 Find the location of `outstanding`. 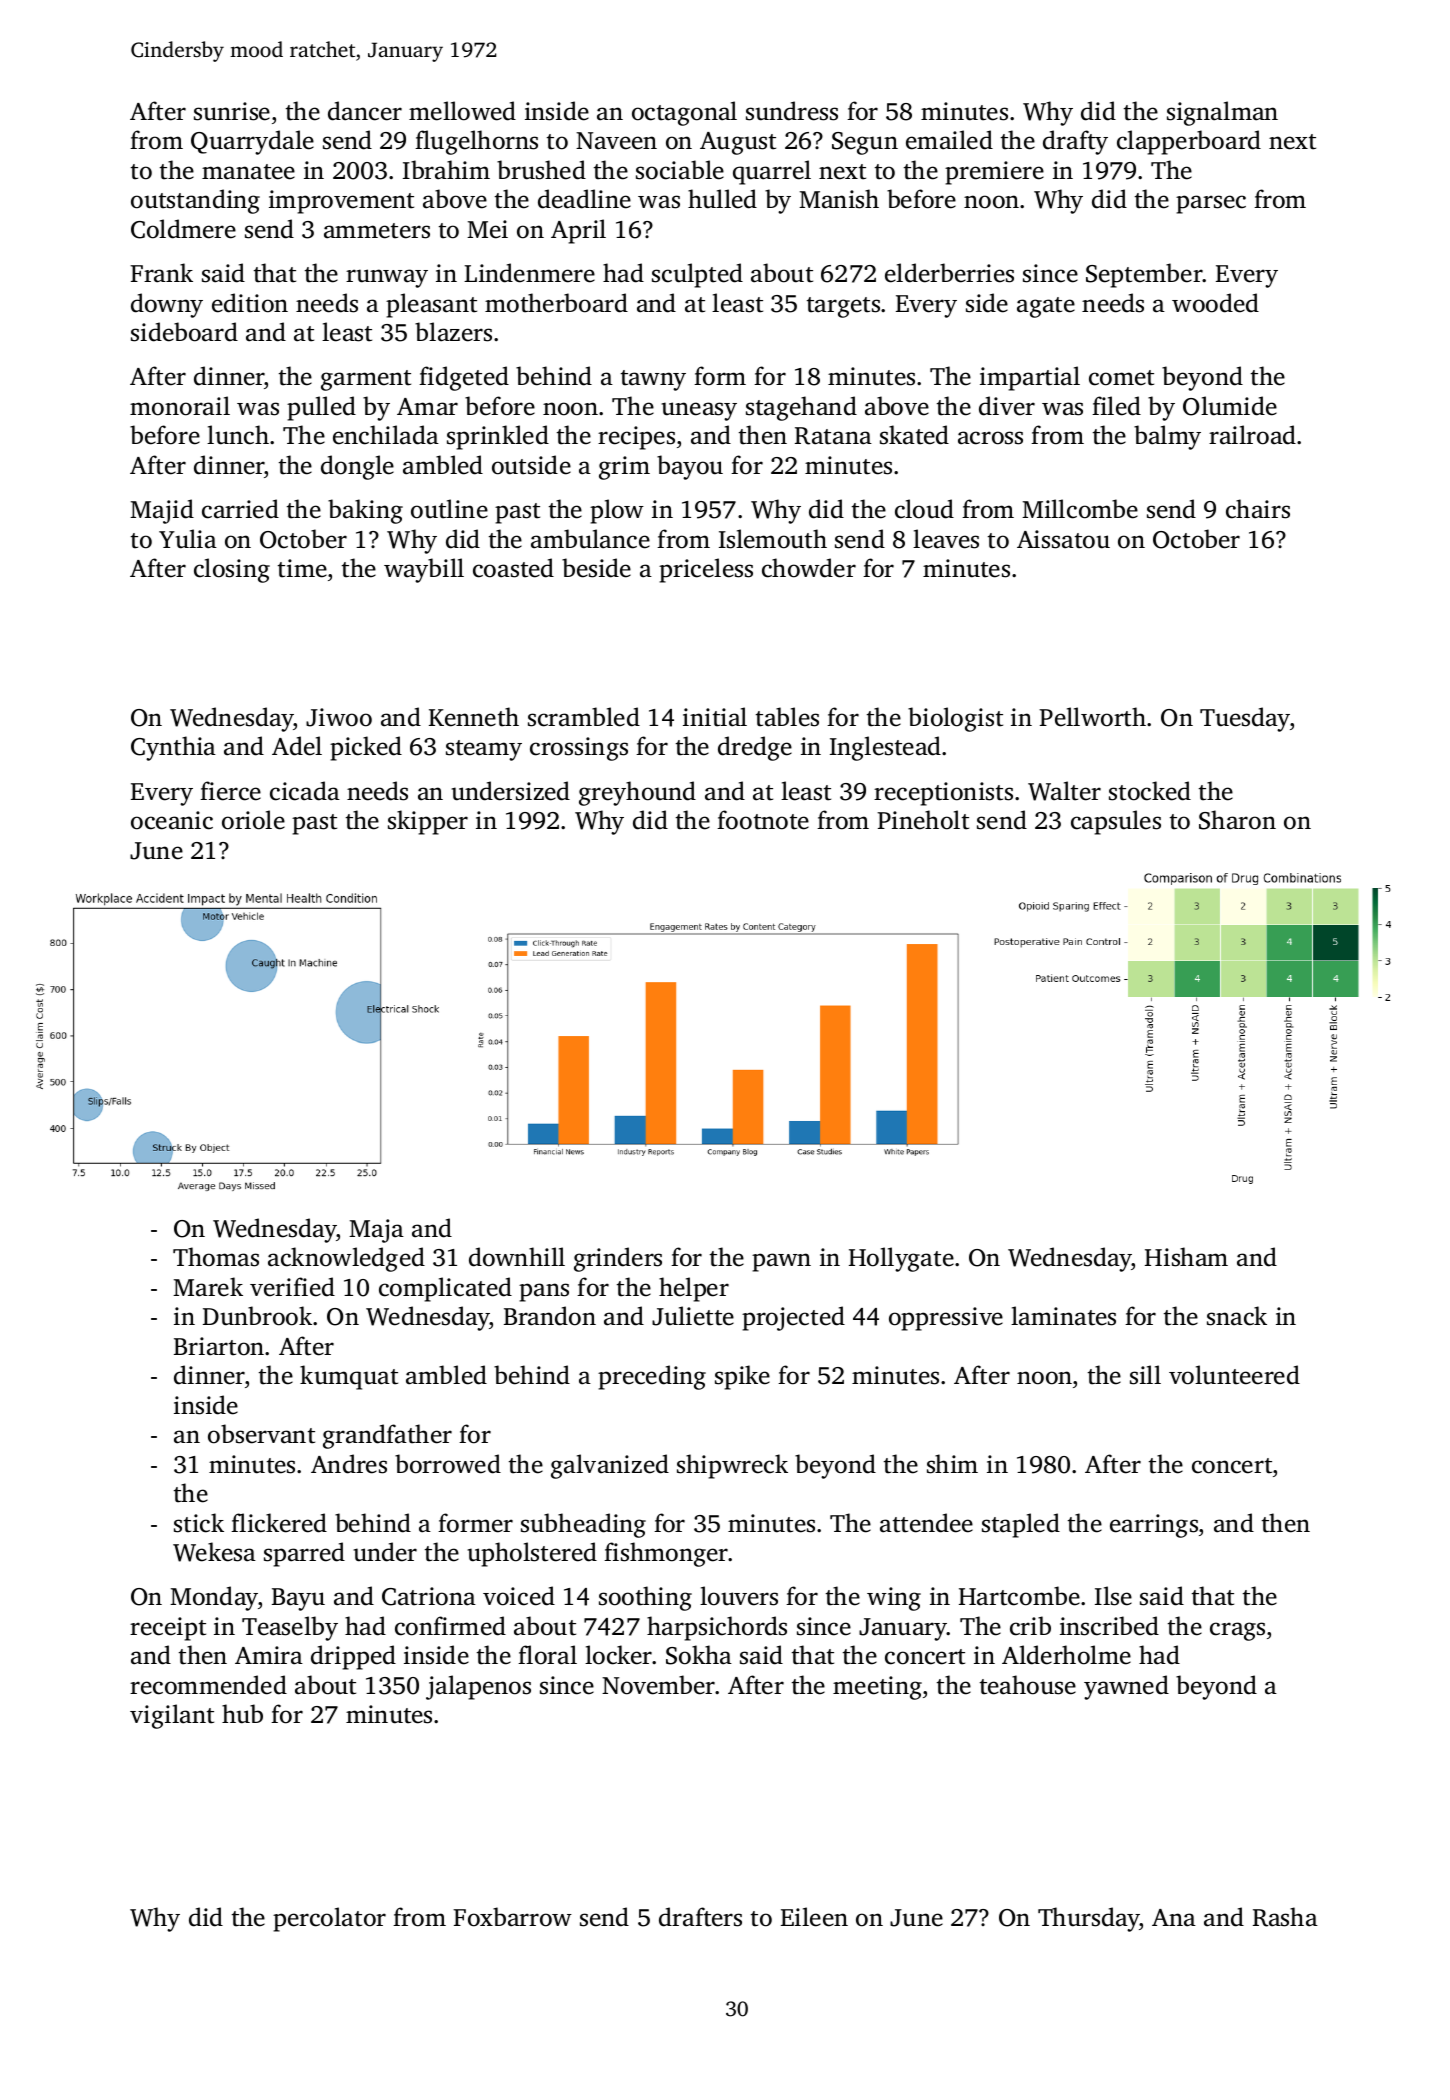

outstanding is located at coordinates (195, 201).
